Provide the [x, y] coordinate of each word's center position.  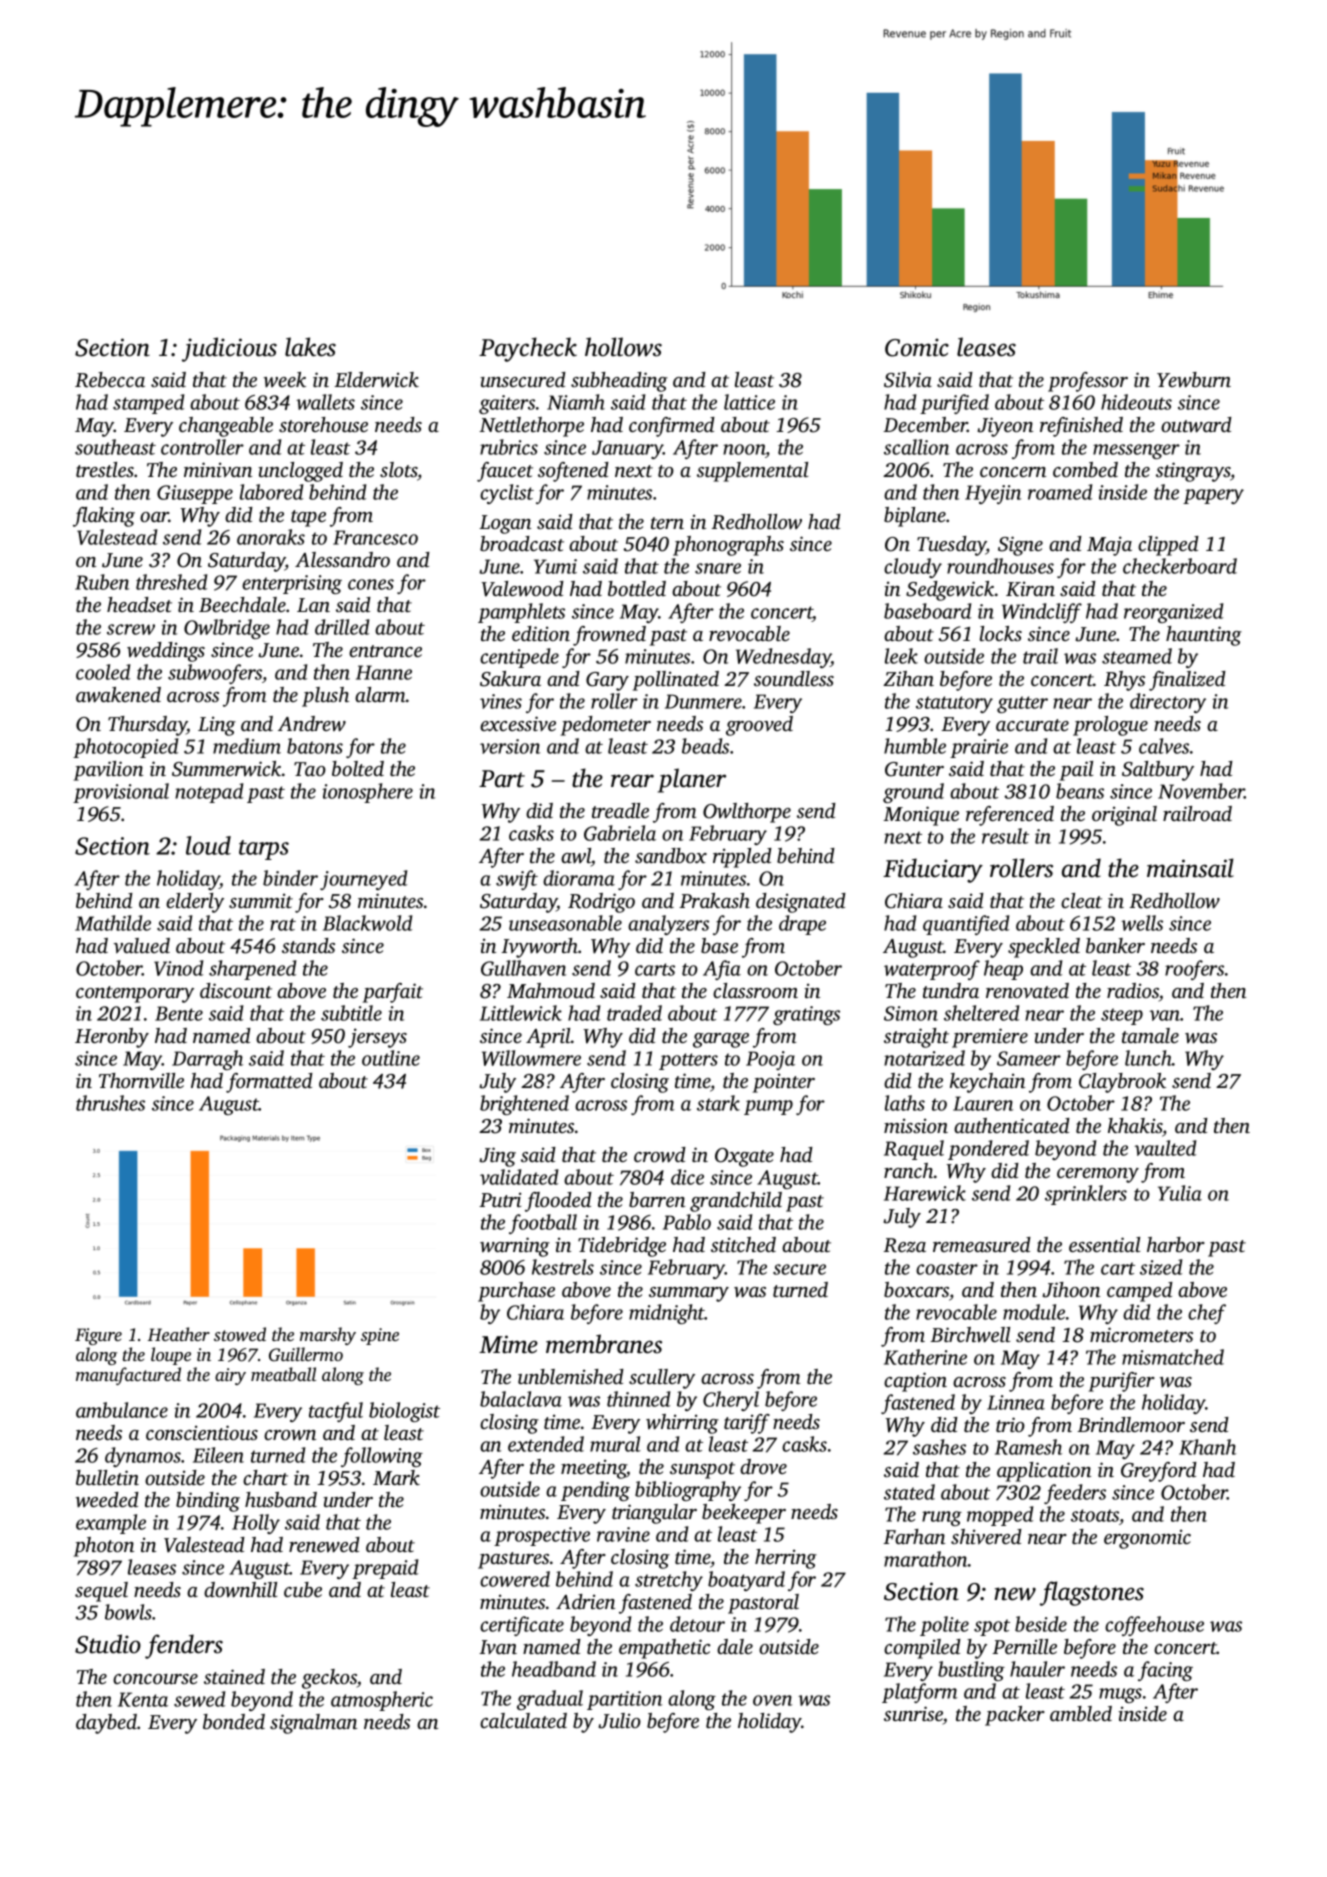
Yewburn [1194, 380]
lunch [1148, 1058]
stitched [743, 1244]
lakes [310, 347]
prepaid [385, 1569]
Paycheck [528, 349]
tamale [1150, 1035]
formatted [269, 1083]
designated [801, 903]
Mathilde [113, 923]
